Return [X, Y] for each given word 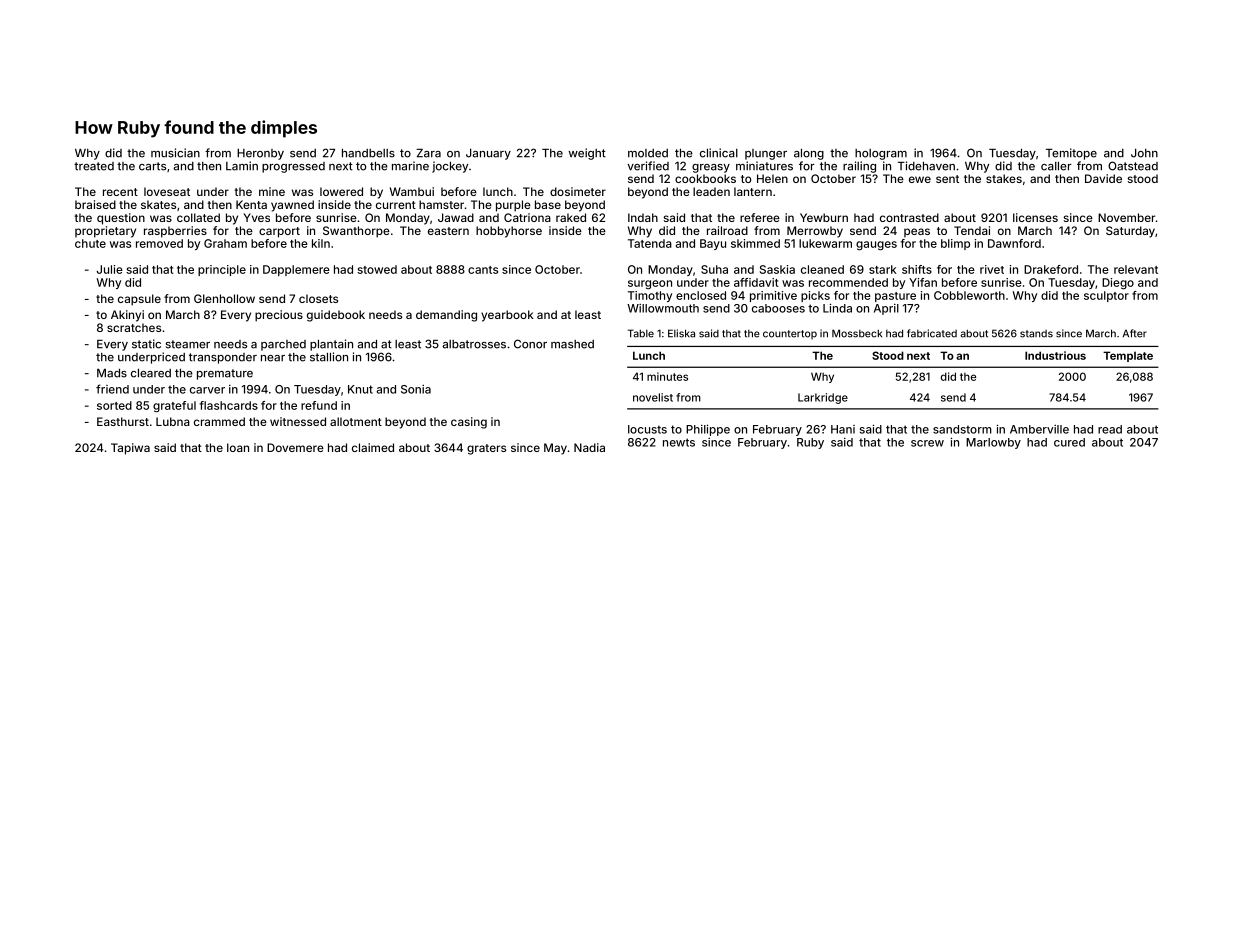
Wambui [412, 191]
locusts [647, 429]
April [886, 309]
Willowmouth [663, 308]
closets [318, 298]
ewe [920, 179]
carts [152, 166]
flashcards [229, 405]
